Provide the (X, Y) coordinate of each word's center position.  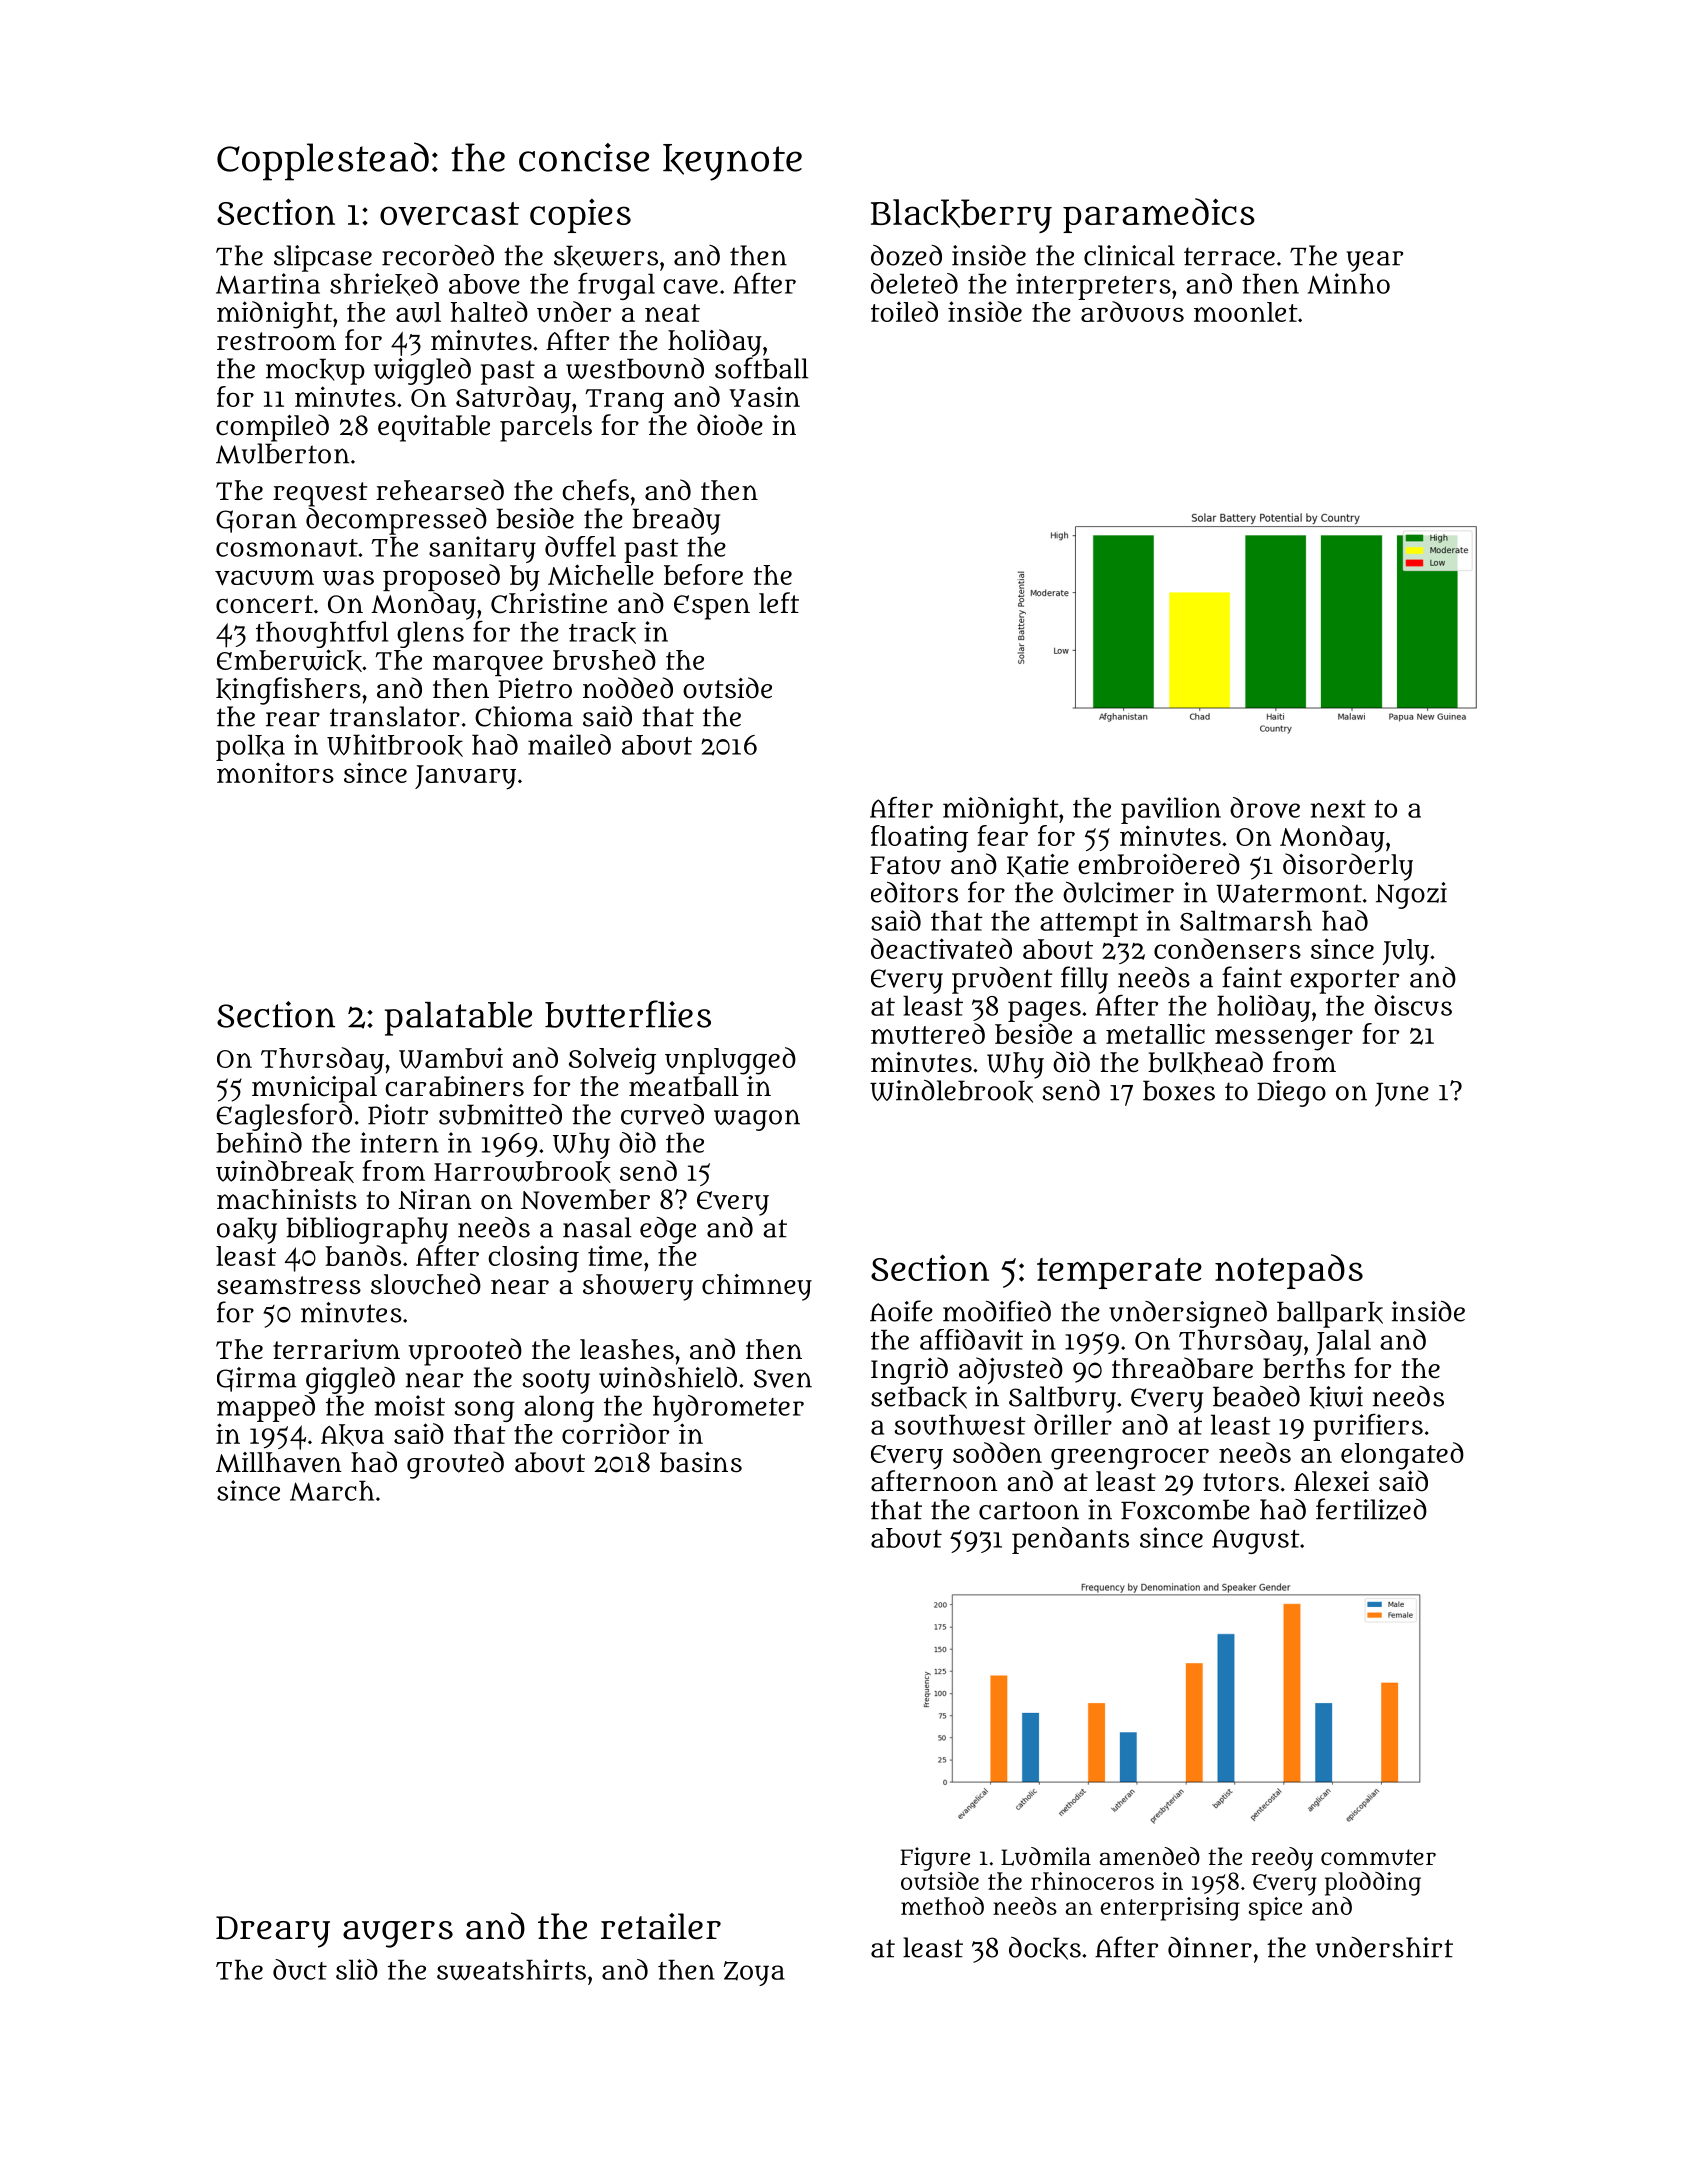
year (1375, 261)
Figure (935, 1859)
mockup (315, 371)
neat (672, 313)
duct (300, 1969)
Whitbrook (395, 745)
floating (919, 839)
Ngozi (1411, 895)
